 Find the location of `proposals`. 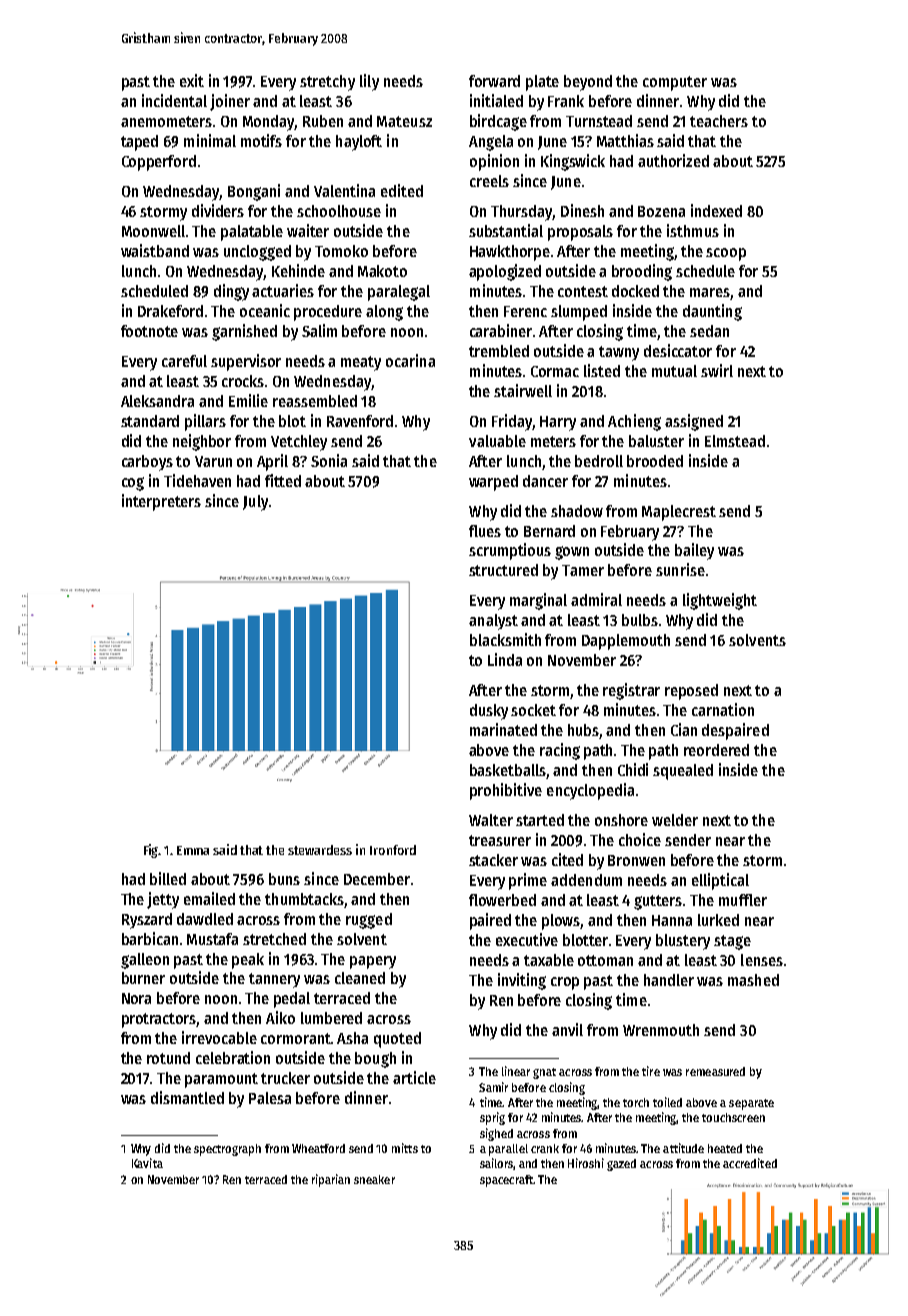

proposals is located at coordinates (580, 233).
